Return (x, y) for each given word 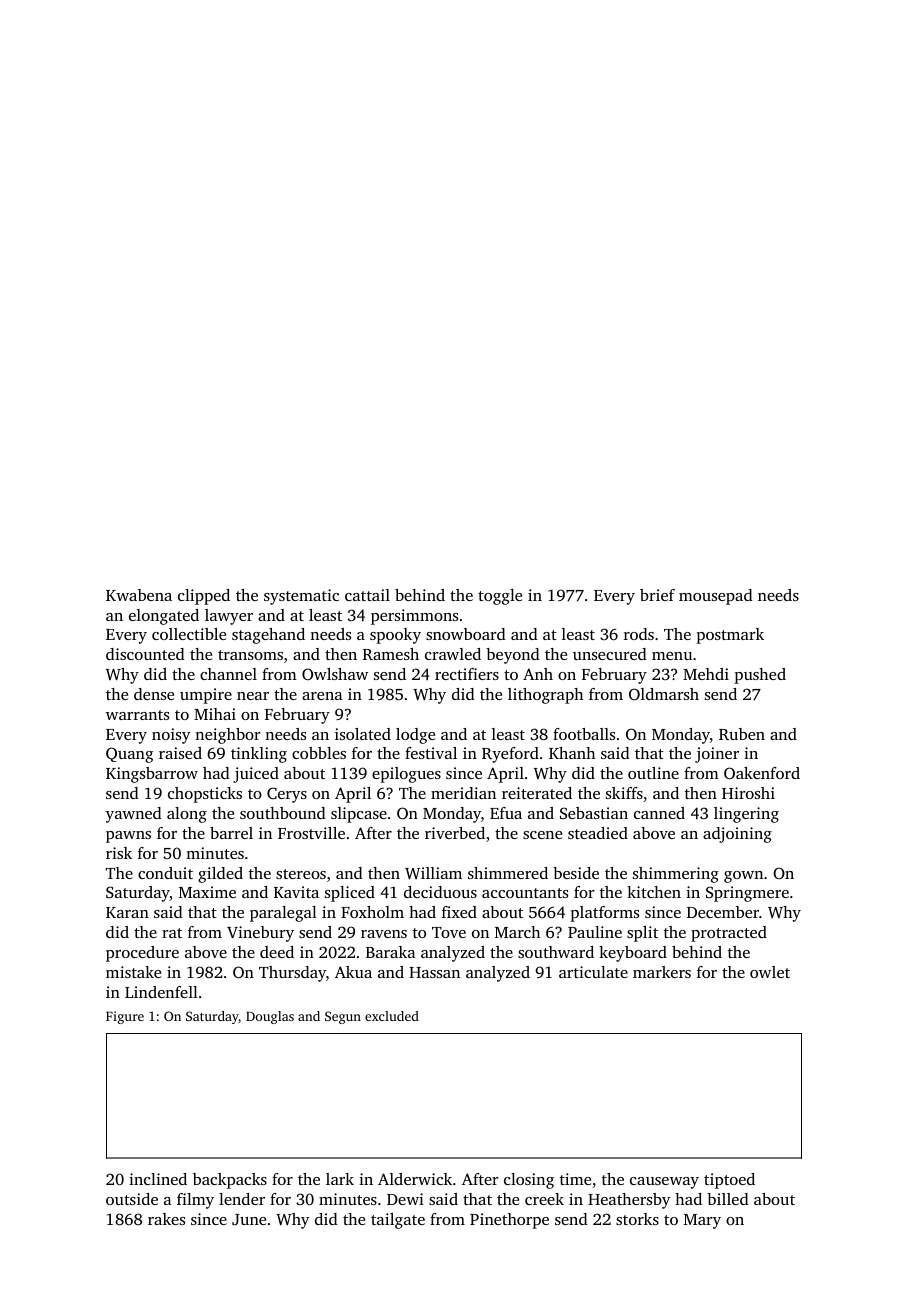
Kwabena (139, 595)
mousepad (716, 597)
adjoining (737, 835)
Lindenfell (161, 992)
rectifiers (467, 674)
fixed (459, 912)
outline (653, 773)
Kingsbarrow (152, 775)
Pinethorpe (509, 1221)
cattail (367, 595)
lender (242, 1199)
